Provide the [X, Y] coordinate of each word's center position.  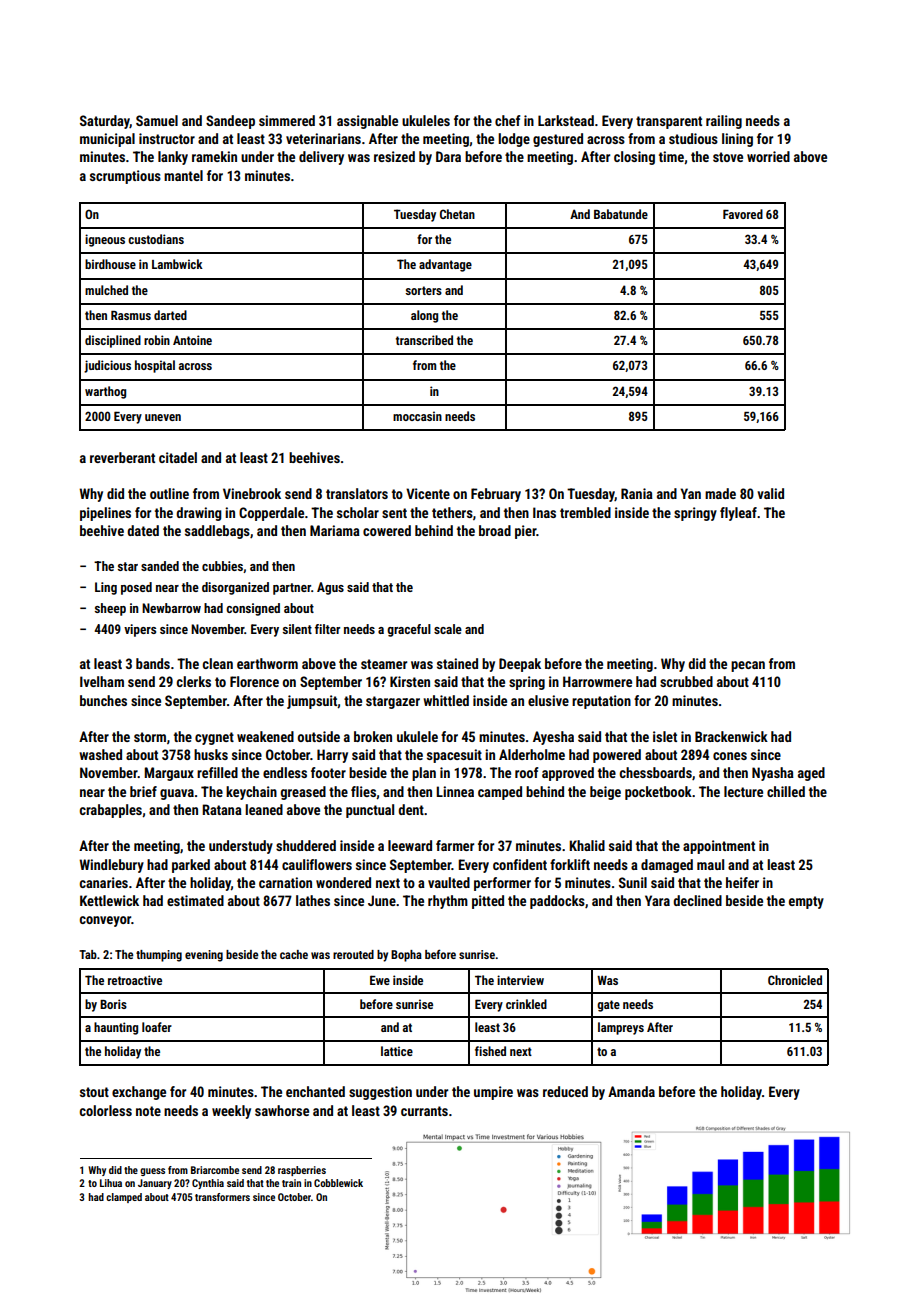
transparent [669, 122]
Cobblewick [338, 1183]
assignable [367, 122]
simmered [287, 120]
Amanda [631, 1091]
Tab [88, 954]
